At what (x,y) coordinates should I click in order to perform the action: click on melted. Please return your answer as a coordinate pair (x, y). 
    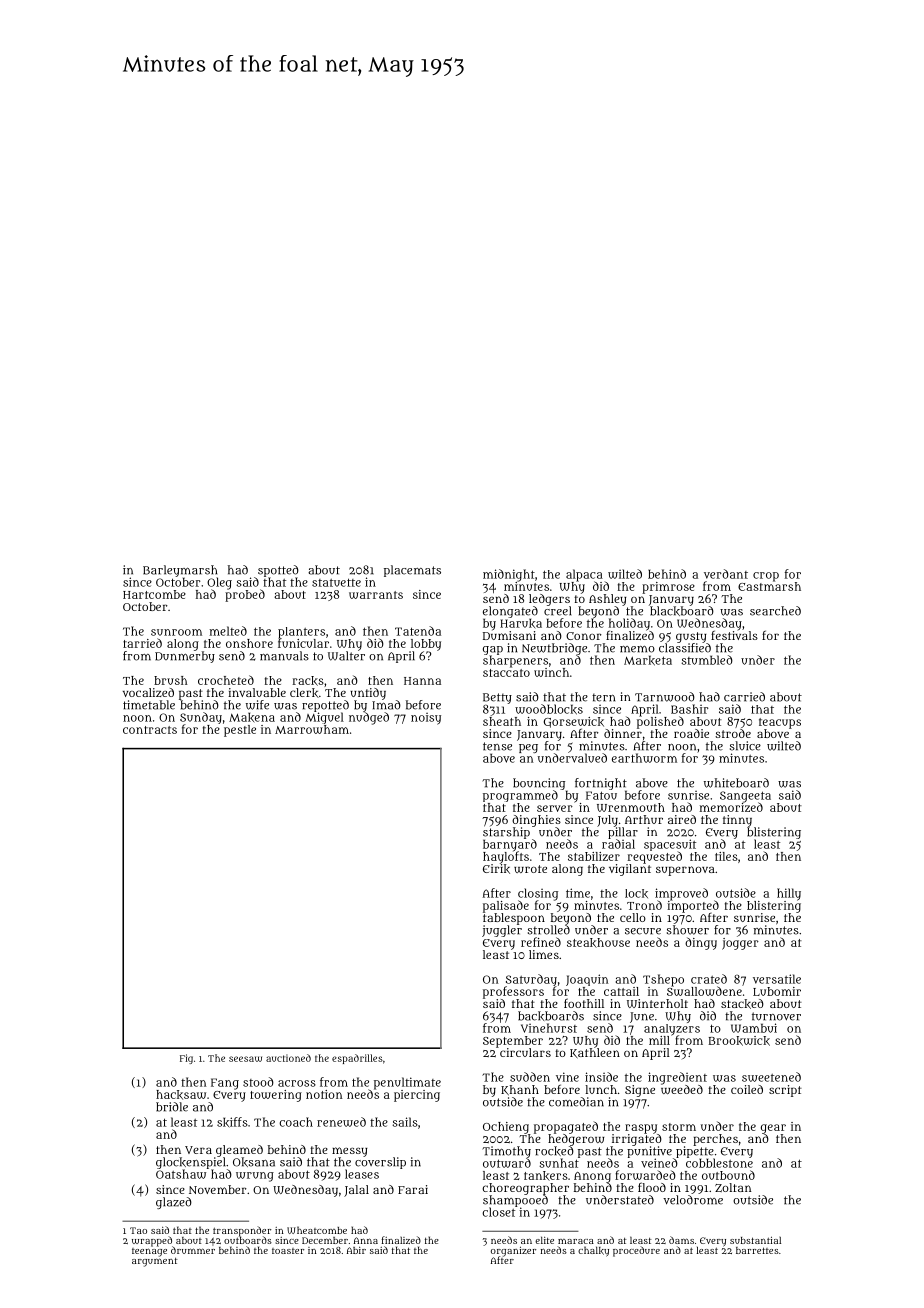
    Looking at the image, I should click on (228, 631).
